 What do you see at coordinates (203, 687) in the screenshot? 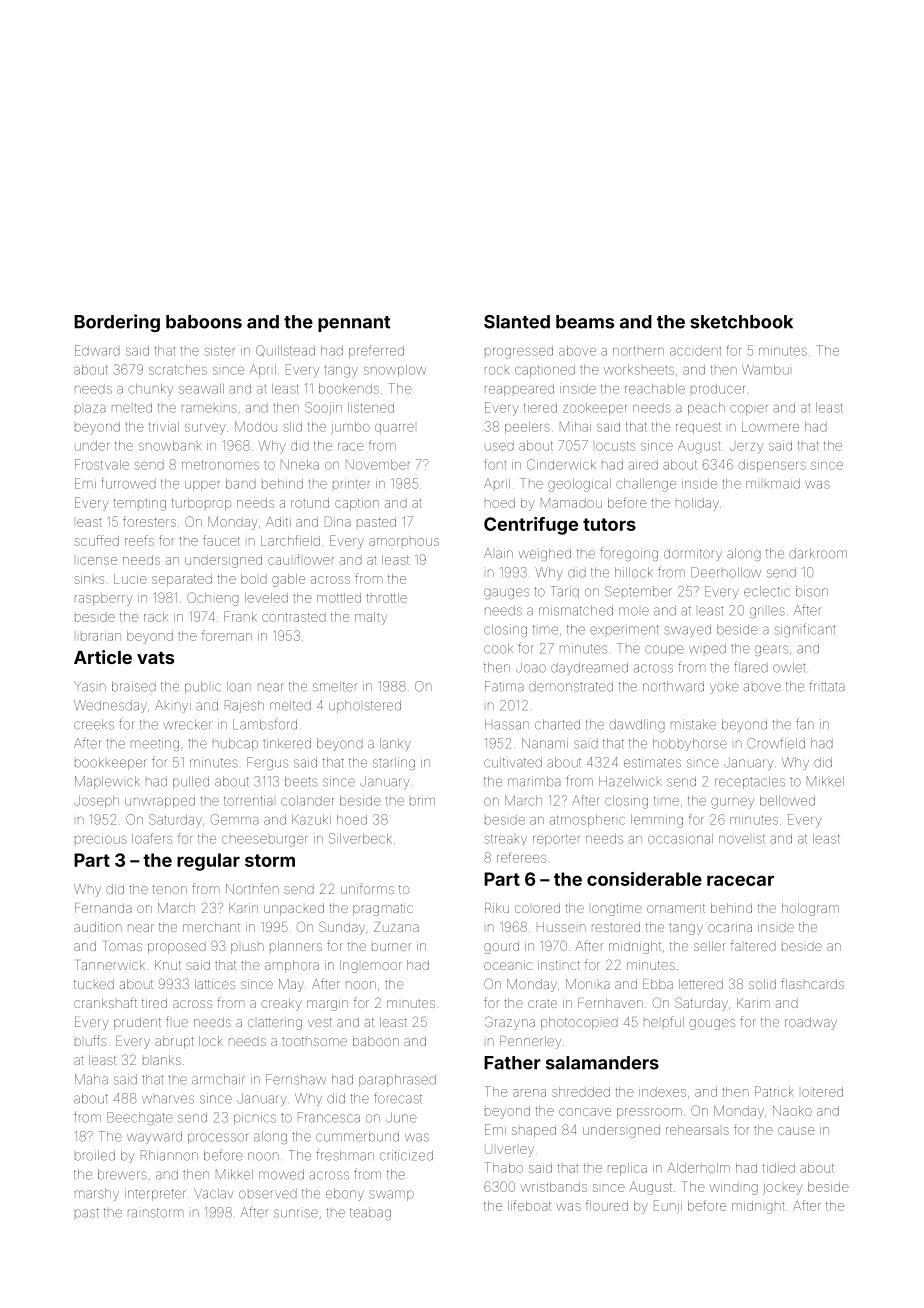
I see `public` at bounding box center [203, 687].
